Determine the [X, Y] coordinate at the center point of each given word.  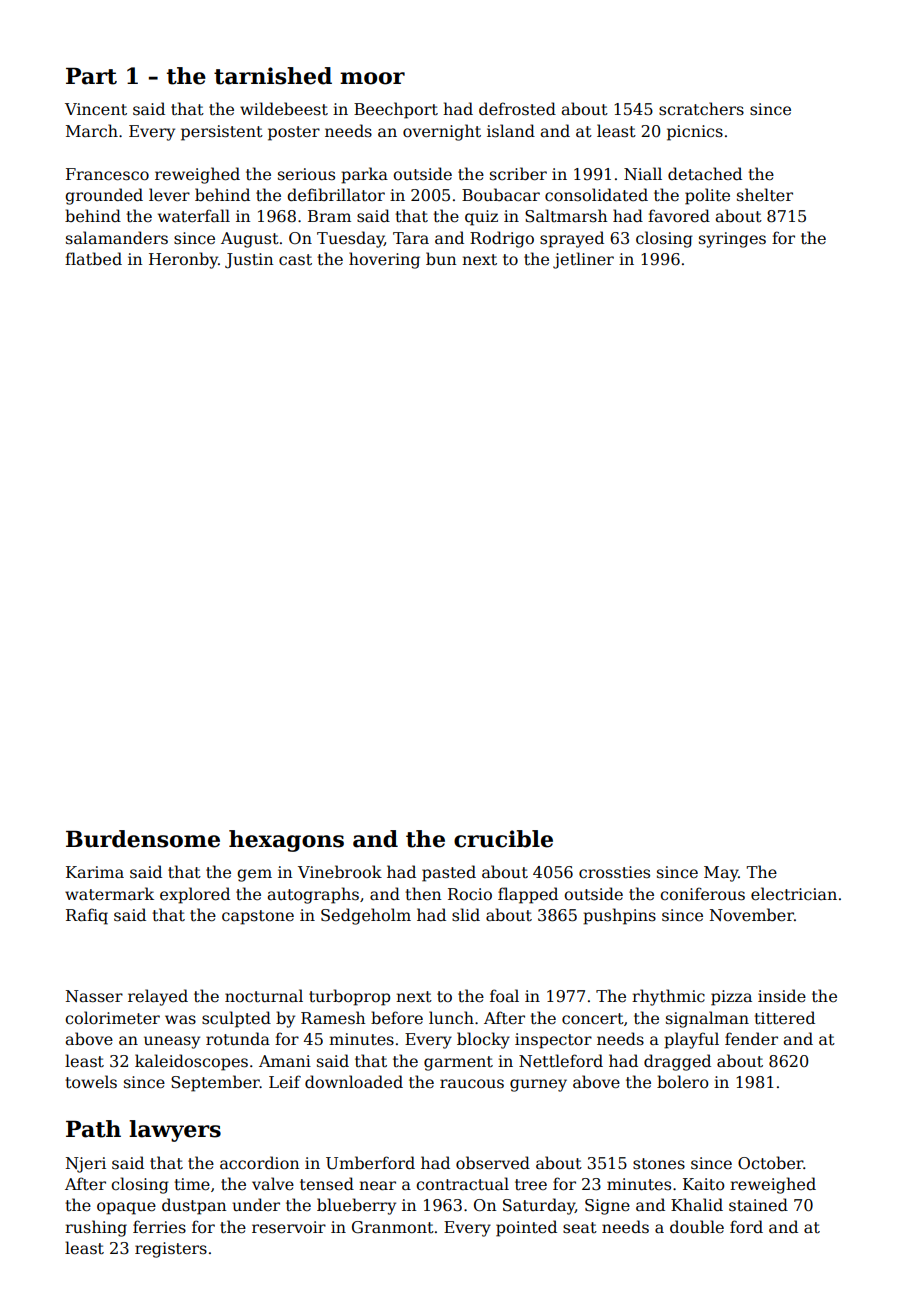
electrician [794, 894]
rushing [96, 1228]
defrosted [517, 109]
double [697, 1227]
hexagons [286, 841]
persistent [222, 133]
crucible [503, 839]
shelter [765, 195]
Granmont [393, 1227]
